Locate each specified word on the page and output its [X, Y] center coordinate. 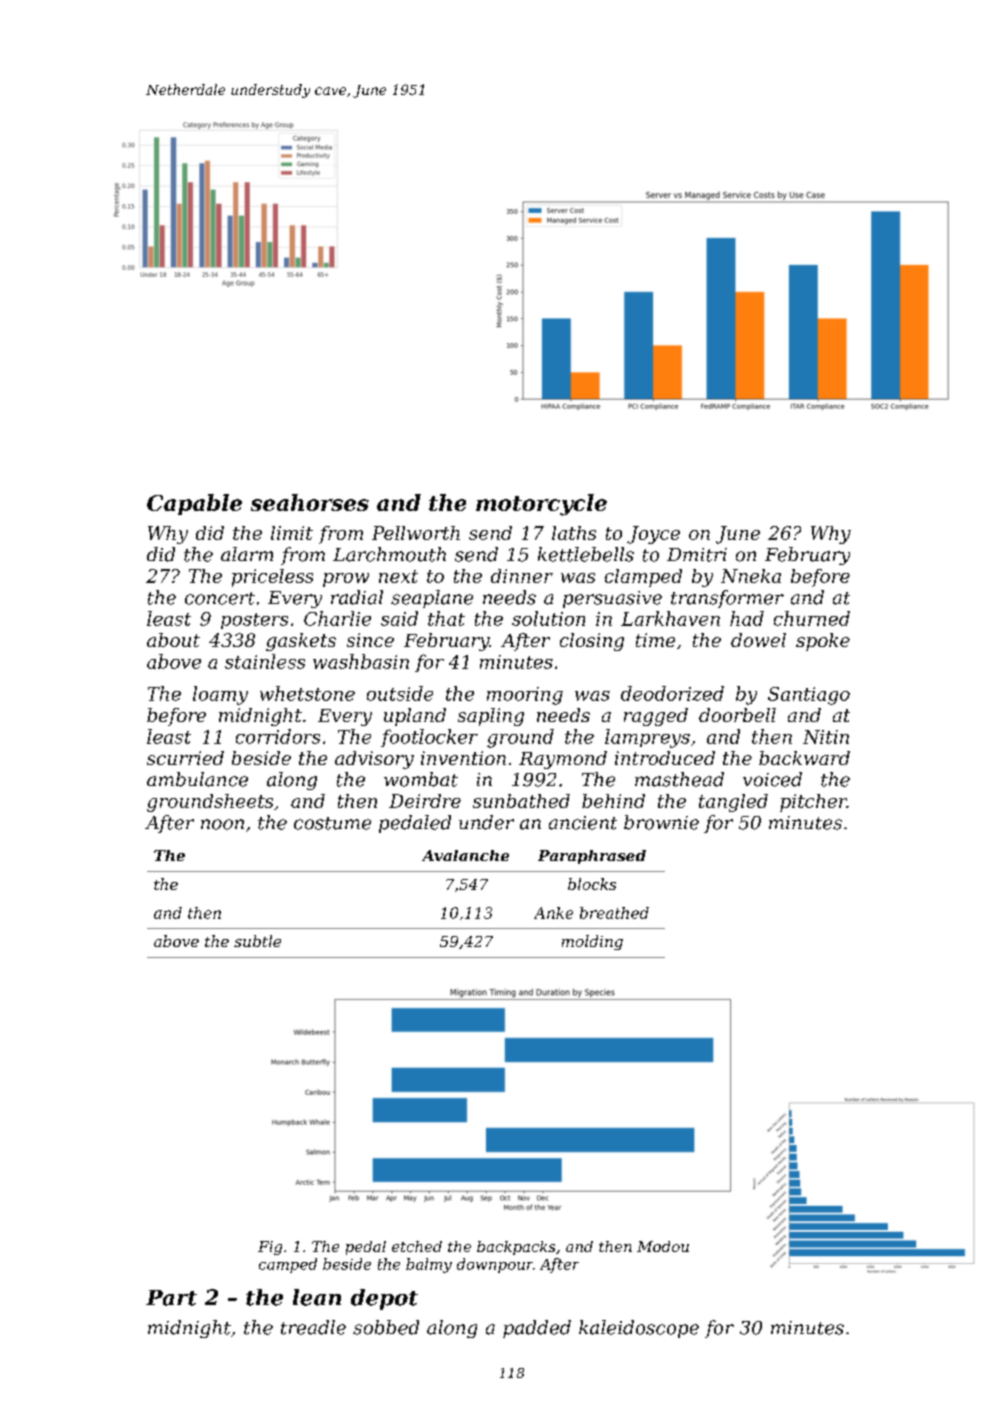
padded [537, 1329]
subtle [257, 941]
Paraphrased [592, 857]
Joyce [653, 535]
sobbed [386, 1327]
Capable [194, 504]
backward [804, 758]
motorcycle [541, 505]
